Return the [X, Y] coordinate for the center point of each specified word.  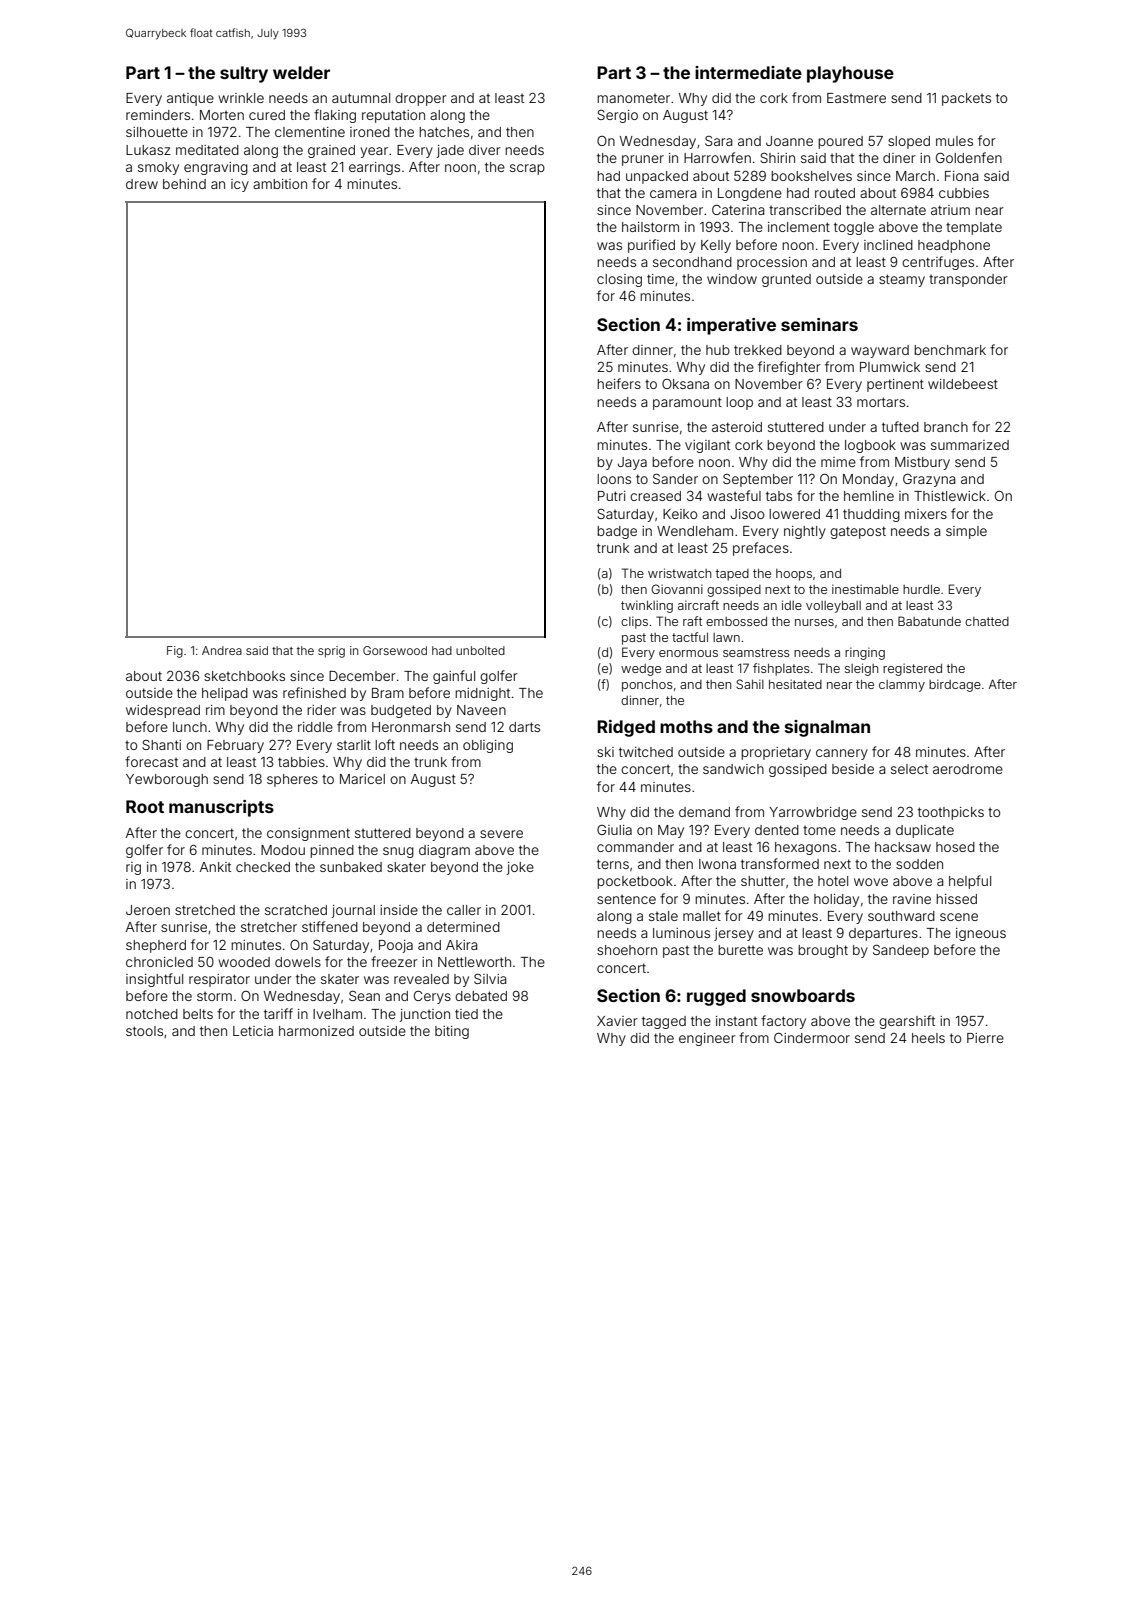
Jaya [632, 463]
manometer [633, 98]
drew [142, 184]
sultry [244, 74]
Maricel [362, 779]
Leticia [253, 1031]
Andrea [222, 650]
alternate [898, 210]
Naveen [481, 710]
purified [651, 246]
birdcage [955, 685]
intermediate [748, 72]
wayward [880, 351]
